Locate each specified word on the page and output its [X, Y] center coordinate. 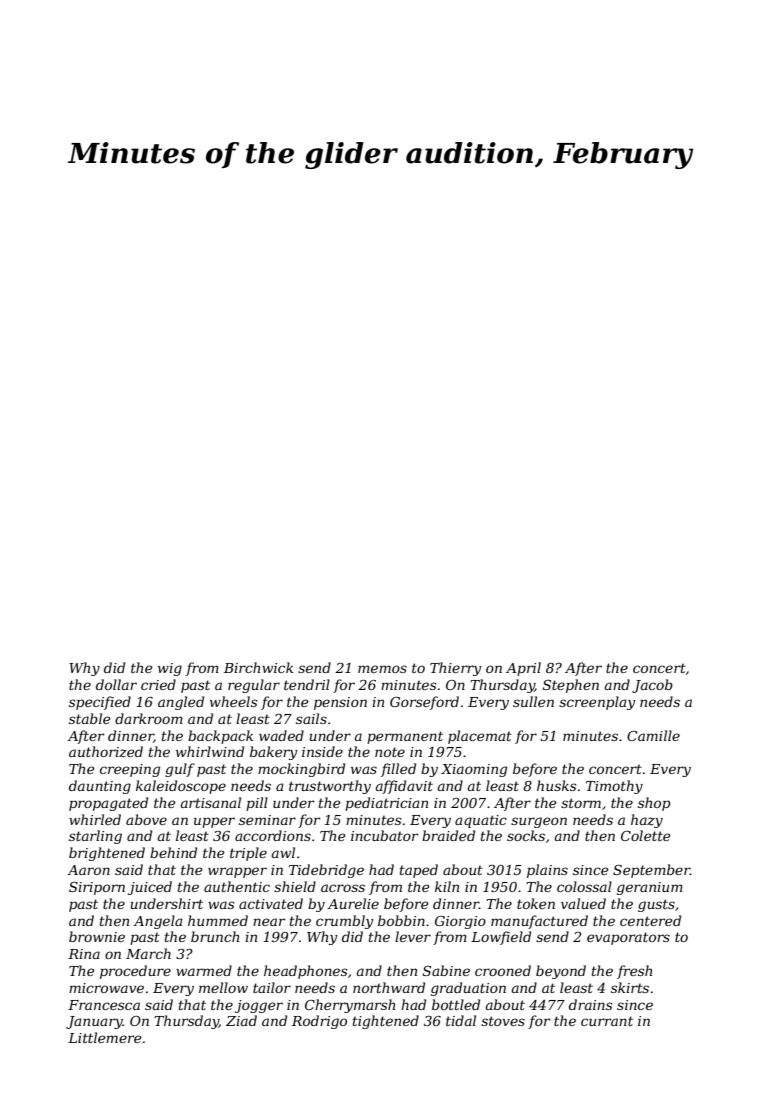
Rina [84, 954]
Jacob [652, 686]
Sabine [446, 970]
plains [547, 871]
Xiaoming [474, 770]
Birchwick [258, 667]
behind [173, 852]
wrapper [237, 872]
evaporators [628, 938]
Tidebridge [326, 871]
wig [170, 669]
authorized [106, 752]
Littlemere [105, 1037]
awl [283, 852]
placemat [480, 737]
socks [526, 835]
